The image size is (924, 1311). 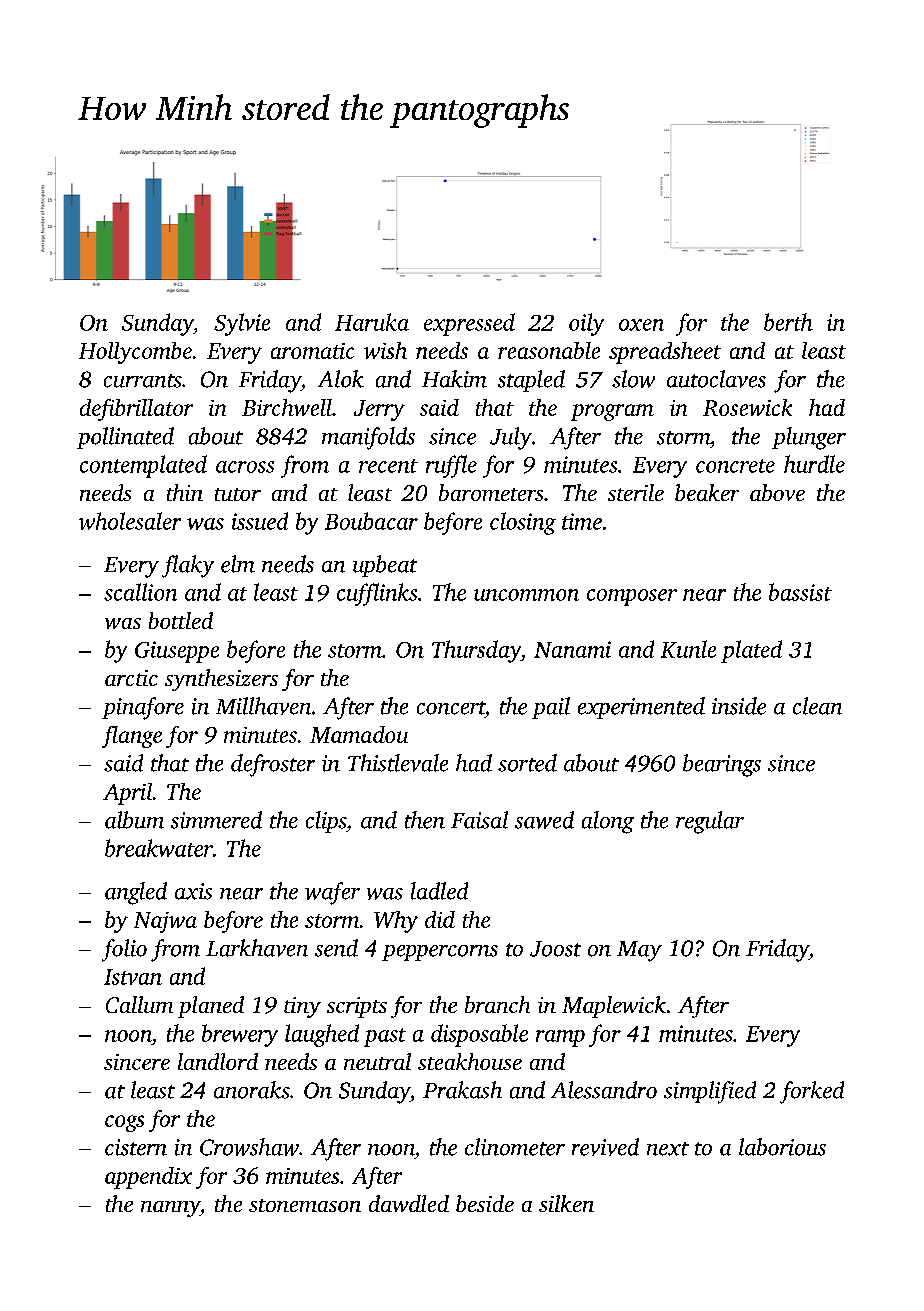 What do you see at coordinates (551, 708) in the image?
I see `pail` at bounding box center [551, 708].
